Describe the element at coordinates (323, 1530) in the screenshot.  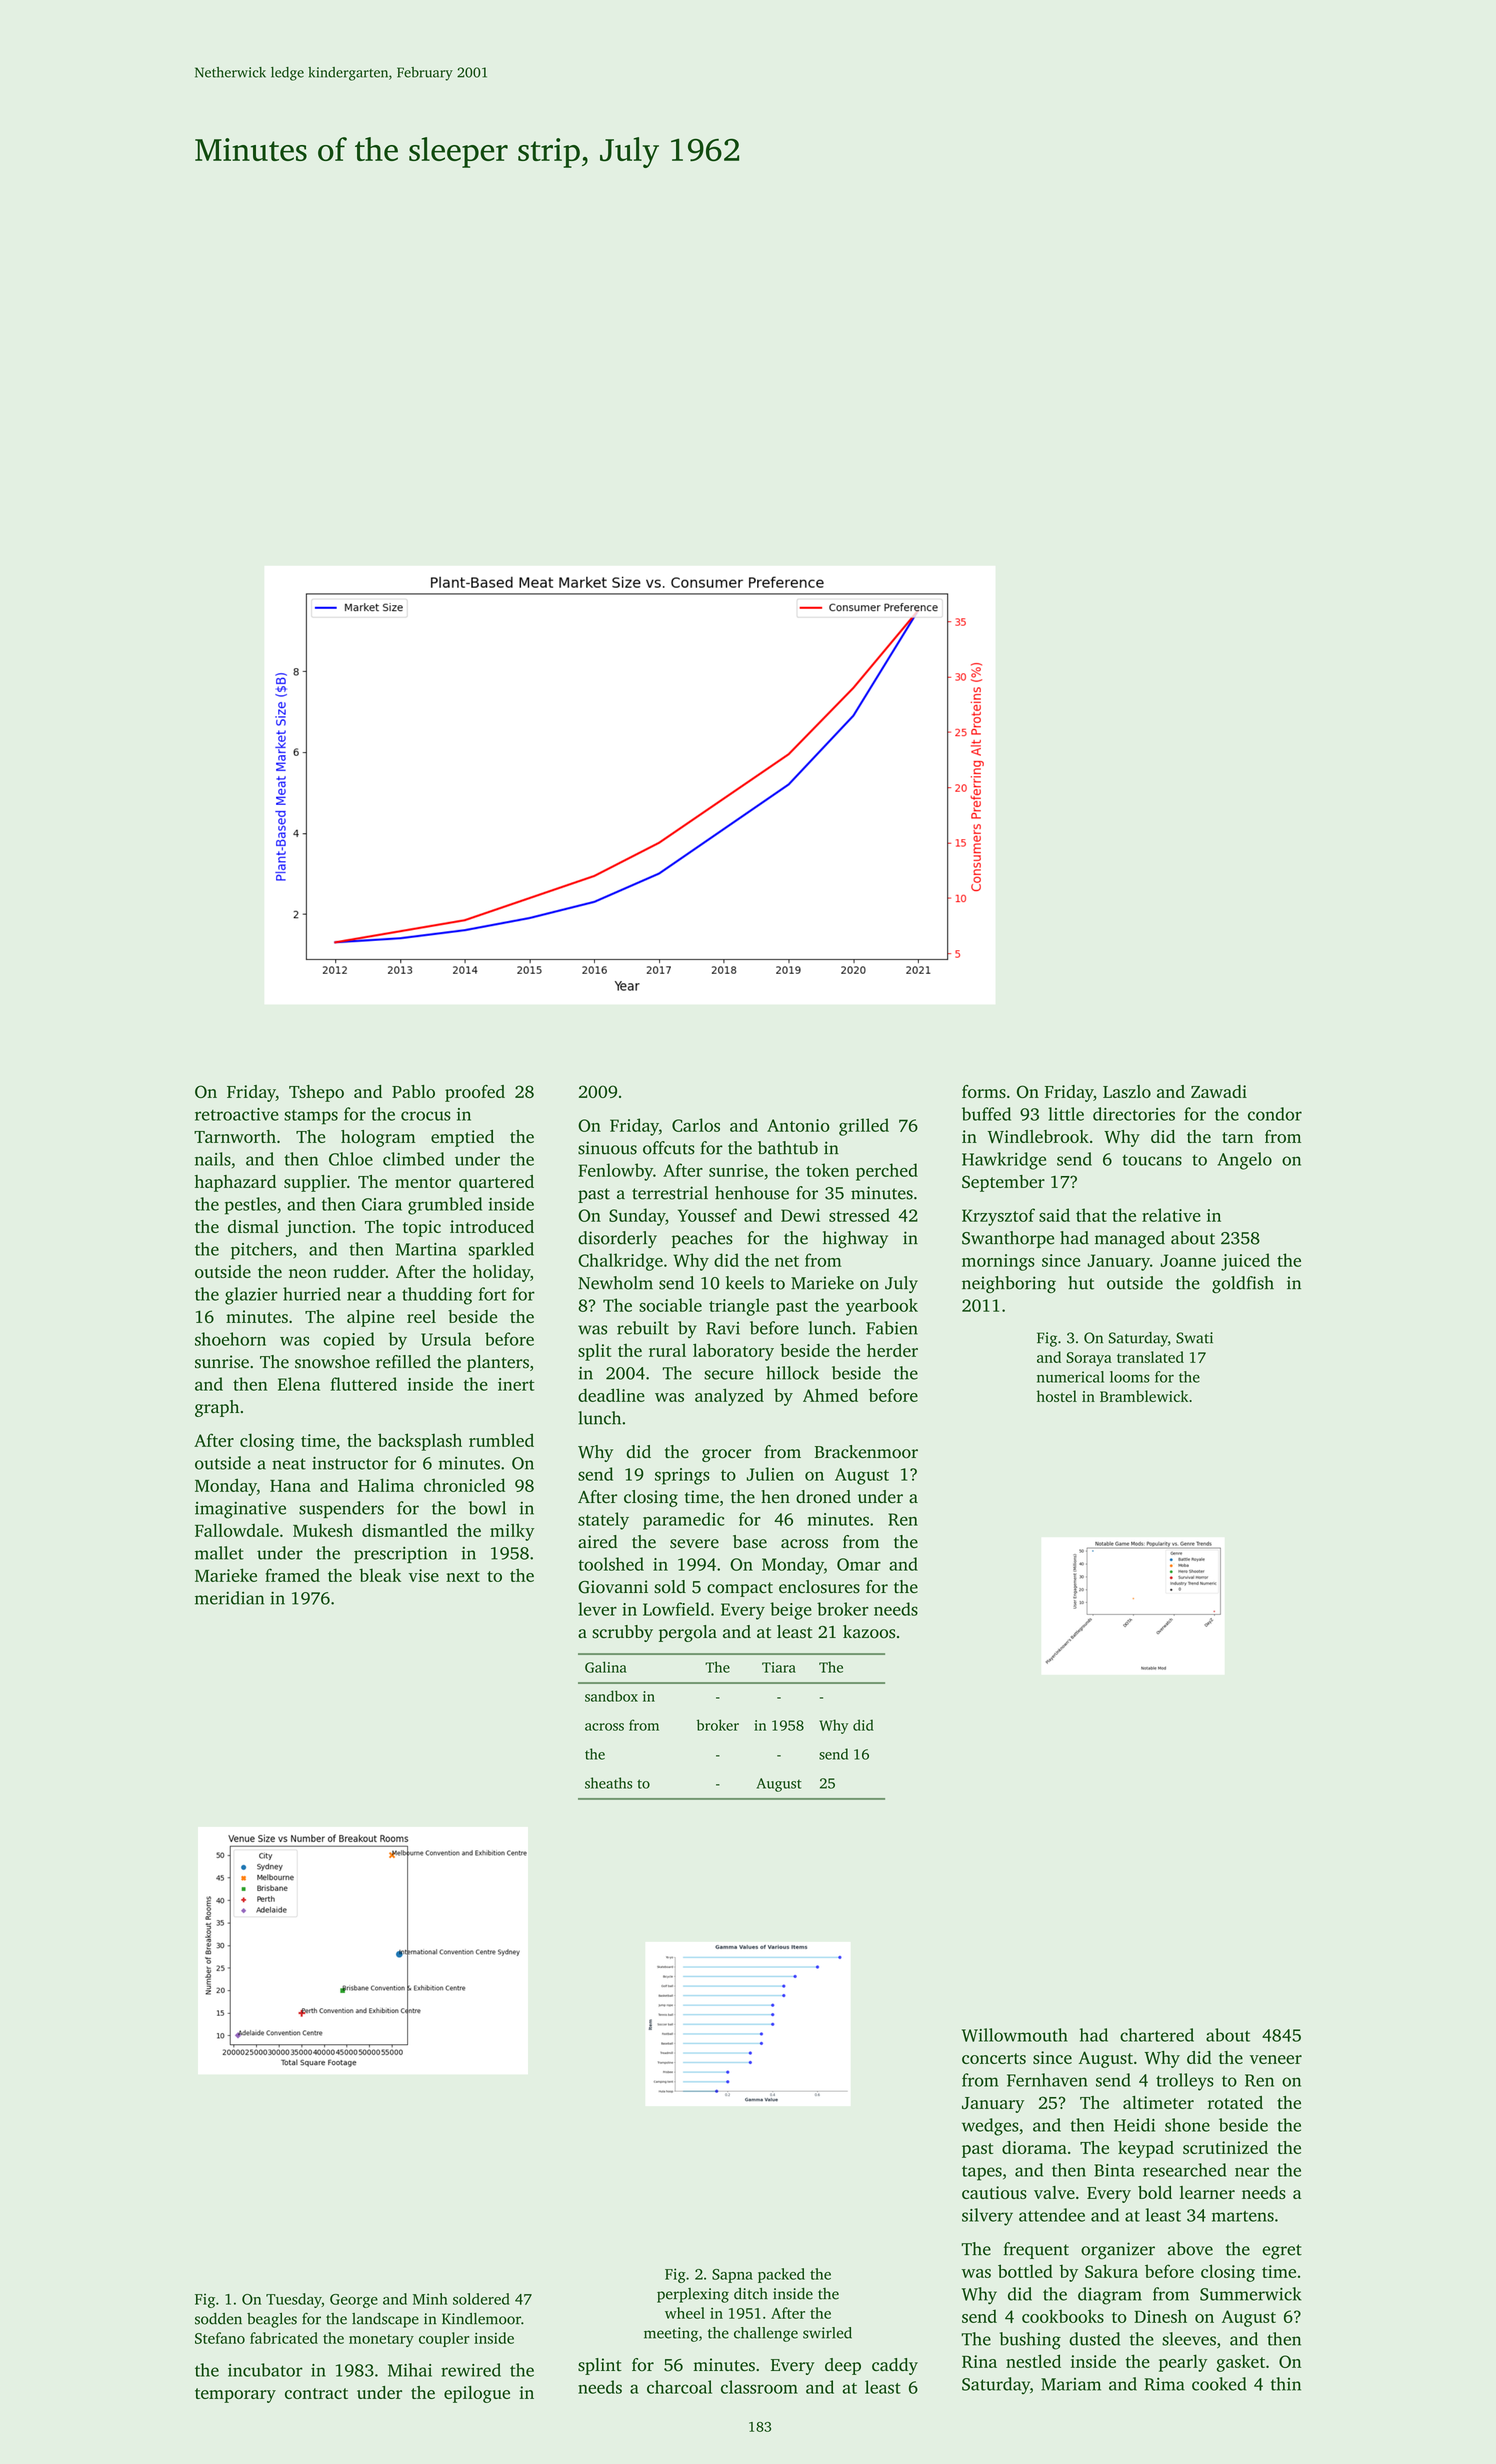
I see `Mukesh` at that location.
